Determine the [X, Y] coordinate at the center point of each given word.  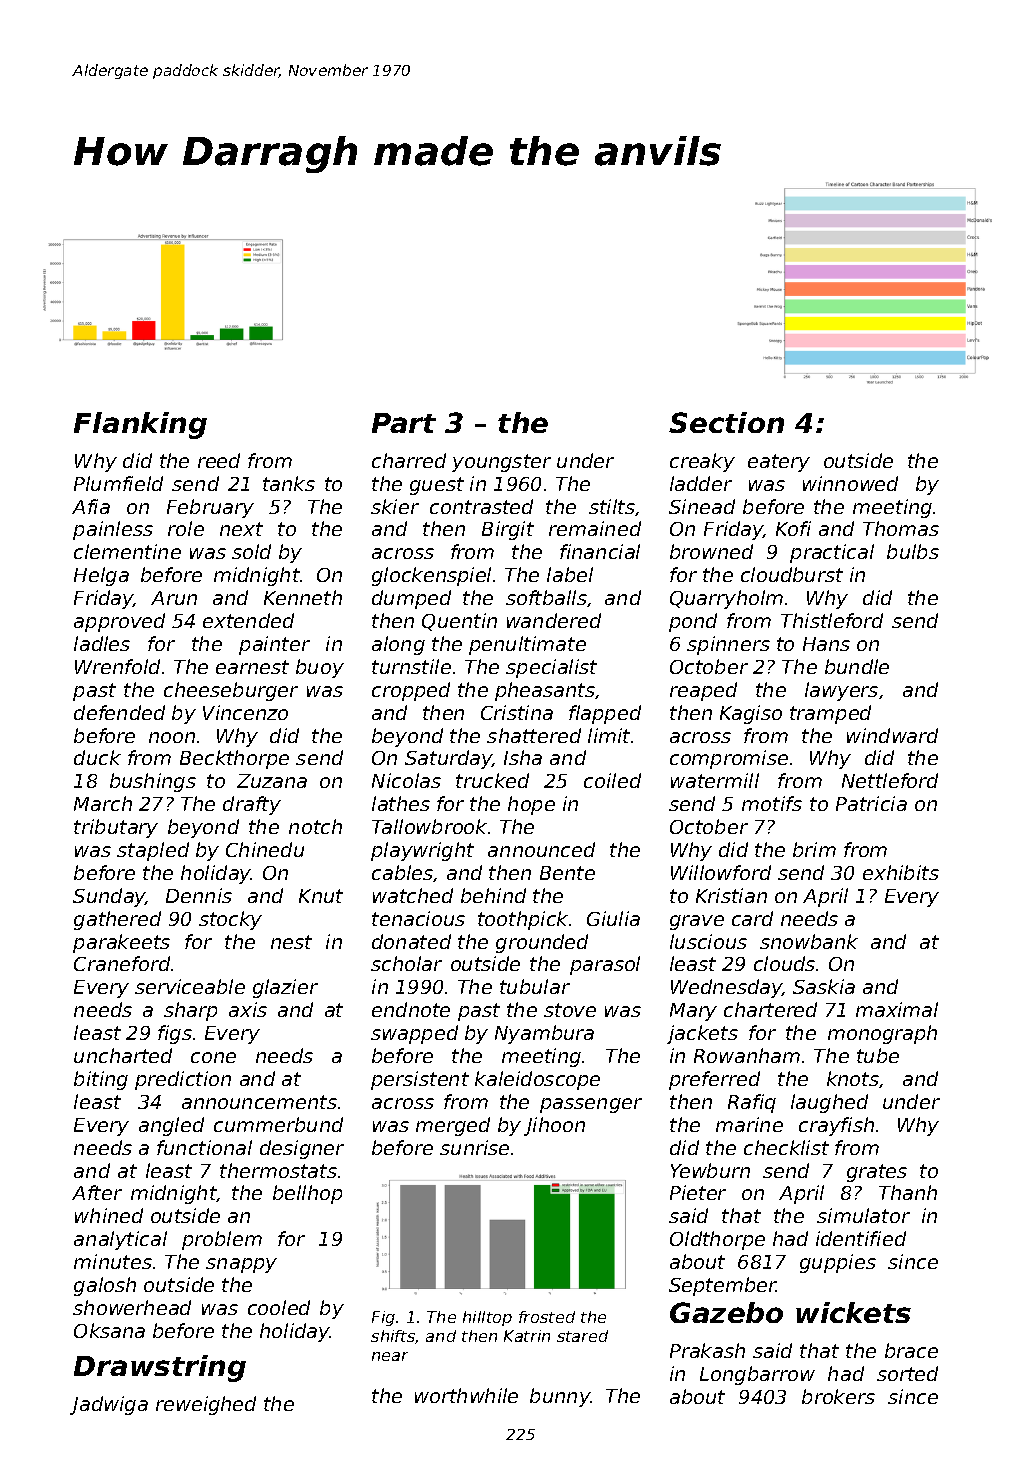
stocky [230, 920]
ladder [701, 483]
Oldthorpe [717, 1240]
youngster [501, 463]
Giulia [613, 918]
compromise [729, 759]
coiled [612, 780]
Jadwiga [109, 1405]
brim [814, 849]
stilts [612, 506]
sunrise [474, 1147]
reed [219, 460]
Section [726, 422]
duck [97, 757]
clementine [127, 551]
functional [204, 1147]
